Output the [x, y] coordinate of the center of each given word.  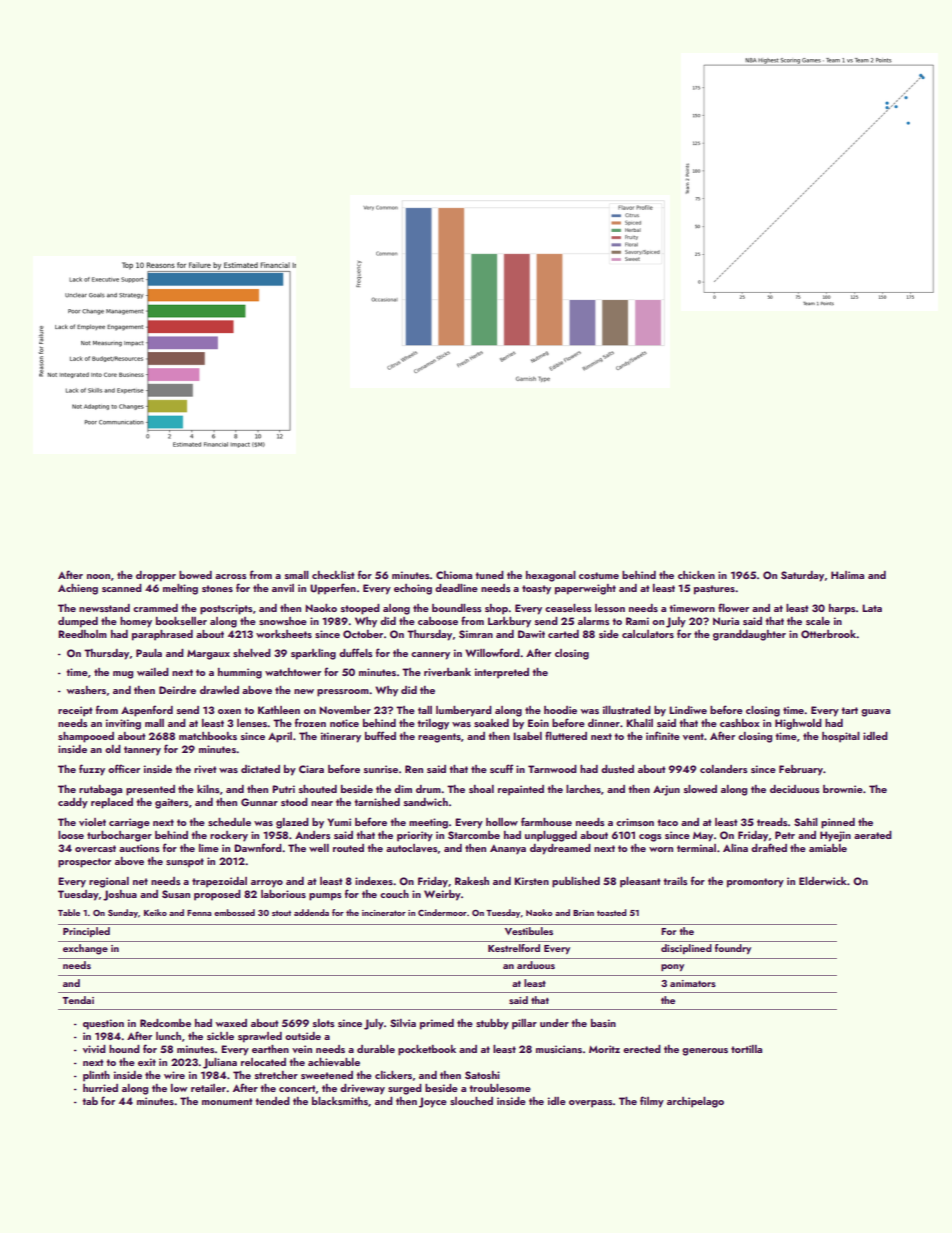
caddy [73, 803]
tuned [489, 575]
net [140, 881]
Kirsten [531, 881]
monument [227, 1101]
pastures [714, 590]
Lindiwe [688, 710]
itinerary [341, 737]
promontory [755, 883]
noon [98, 576]
